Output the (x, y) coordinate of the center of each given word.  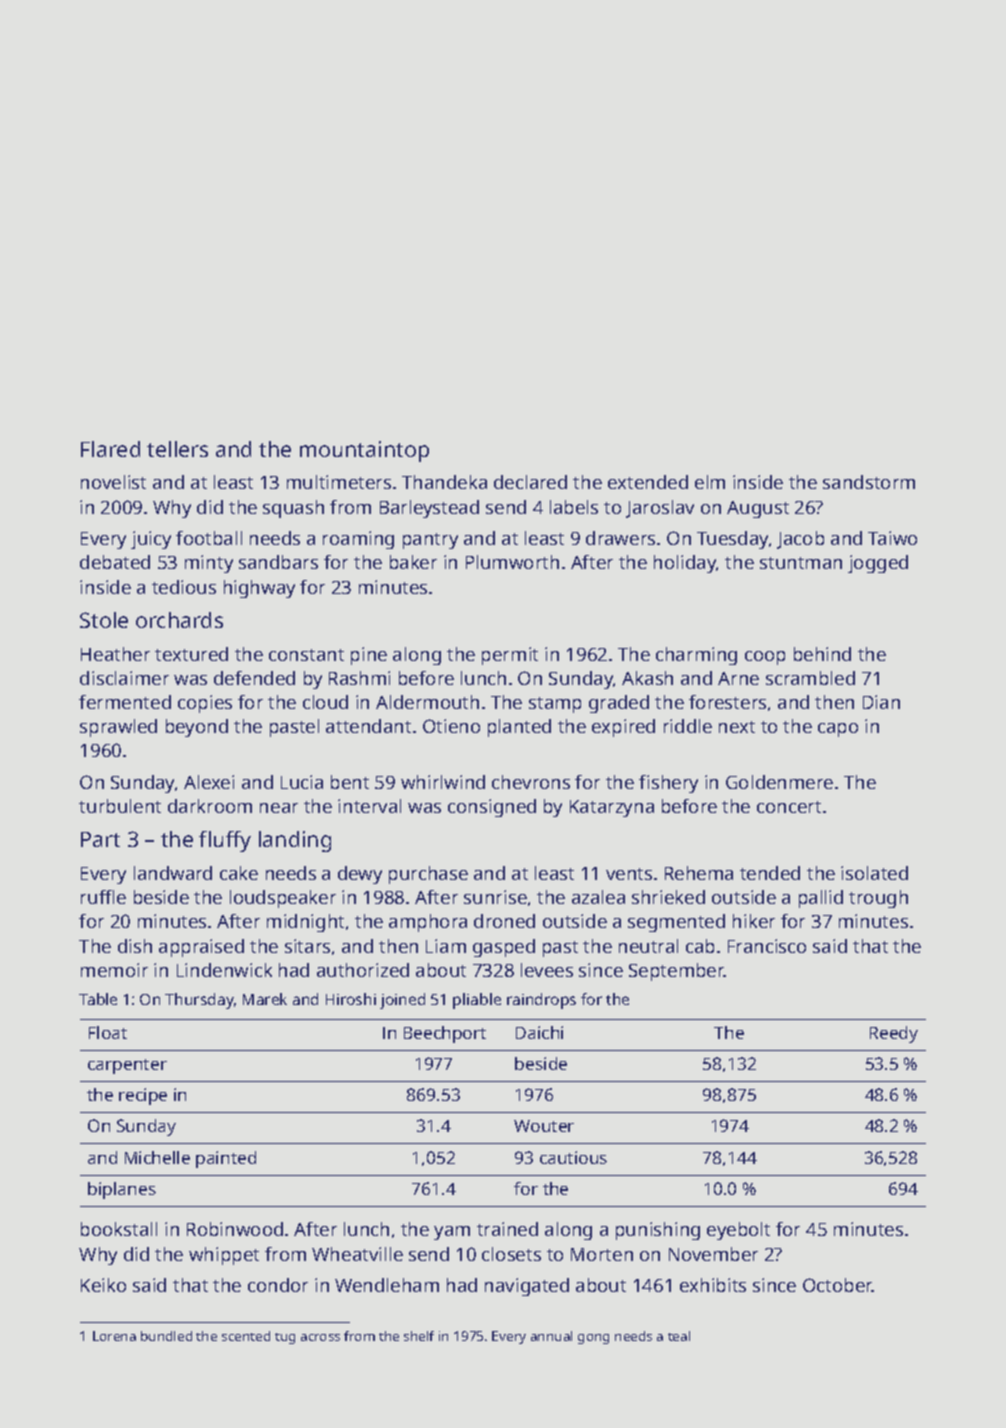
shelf (419, 1336)
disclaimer (124, 678)
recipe (143, 1096)
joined (402, 1001)
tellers (177, 449)
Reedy (894, 1034)
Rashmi (359, 678)
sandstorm (869, 482)
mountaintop (364, 451)
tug (285, 1338)
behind (822, 654)
